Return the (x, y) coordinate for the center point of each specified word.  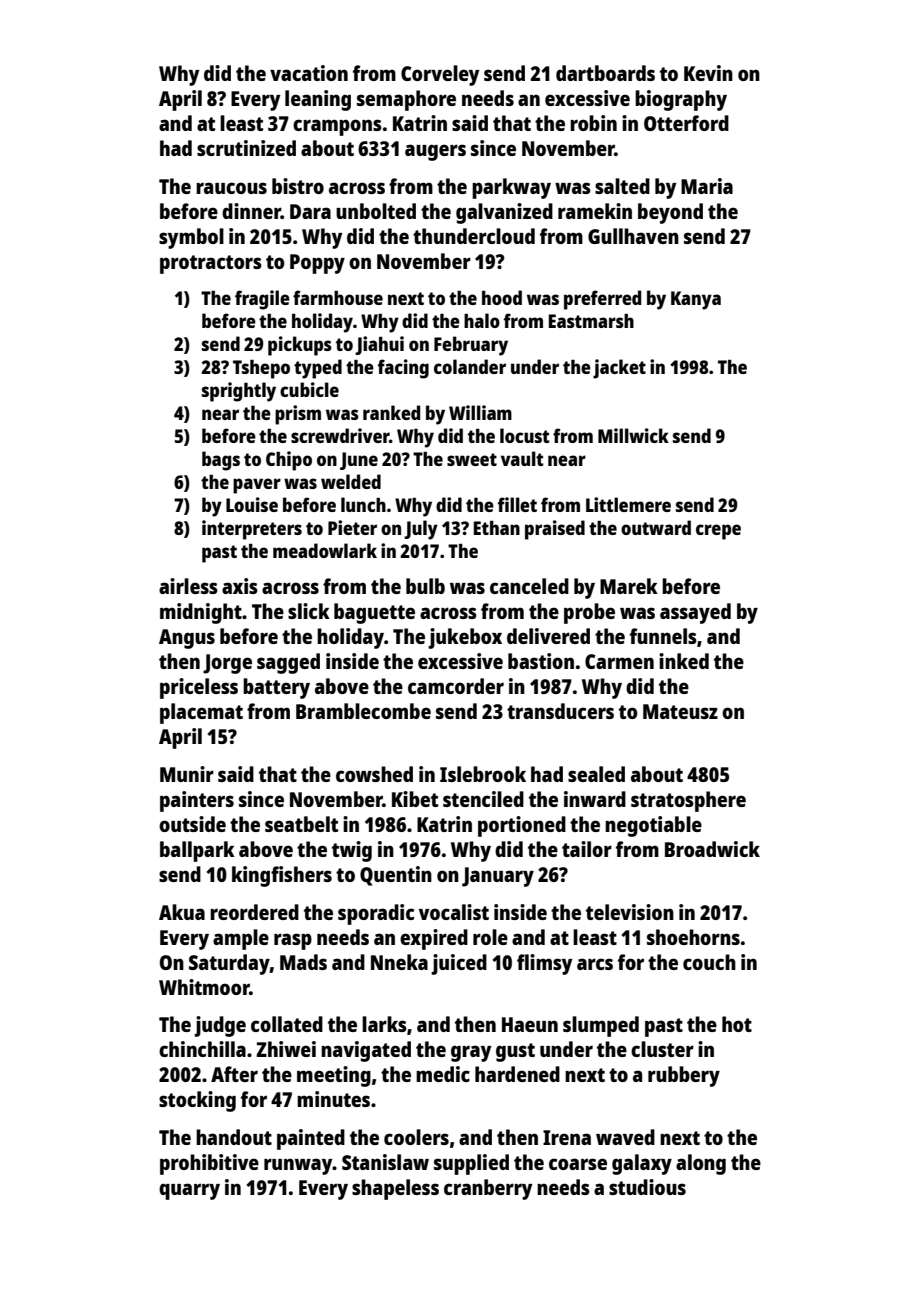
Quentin (396, 876)
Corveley (440, 75)
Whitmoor (204, 987)
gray (471, 1053)
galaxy (642, 1164)
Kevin (708, 73)
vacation (309, 73)
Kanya (696, 300)
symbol (191, 238)
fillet (517, 504)
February (471, 346)
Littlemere (628, 504)
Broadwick (712, 849)
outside (192, 824)
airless (188, 586)
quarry (189, 1191)
